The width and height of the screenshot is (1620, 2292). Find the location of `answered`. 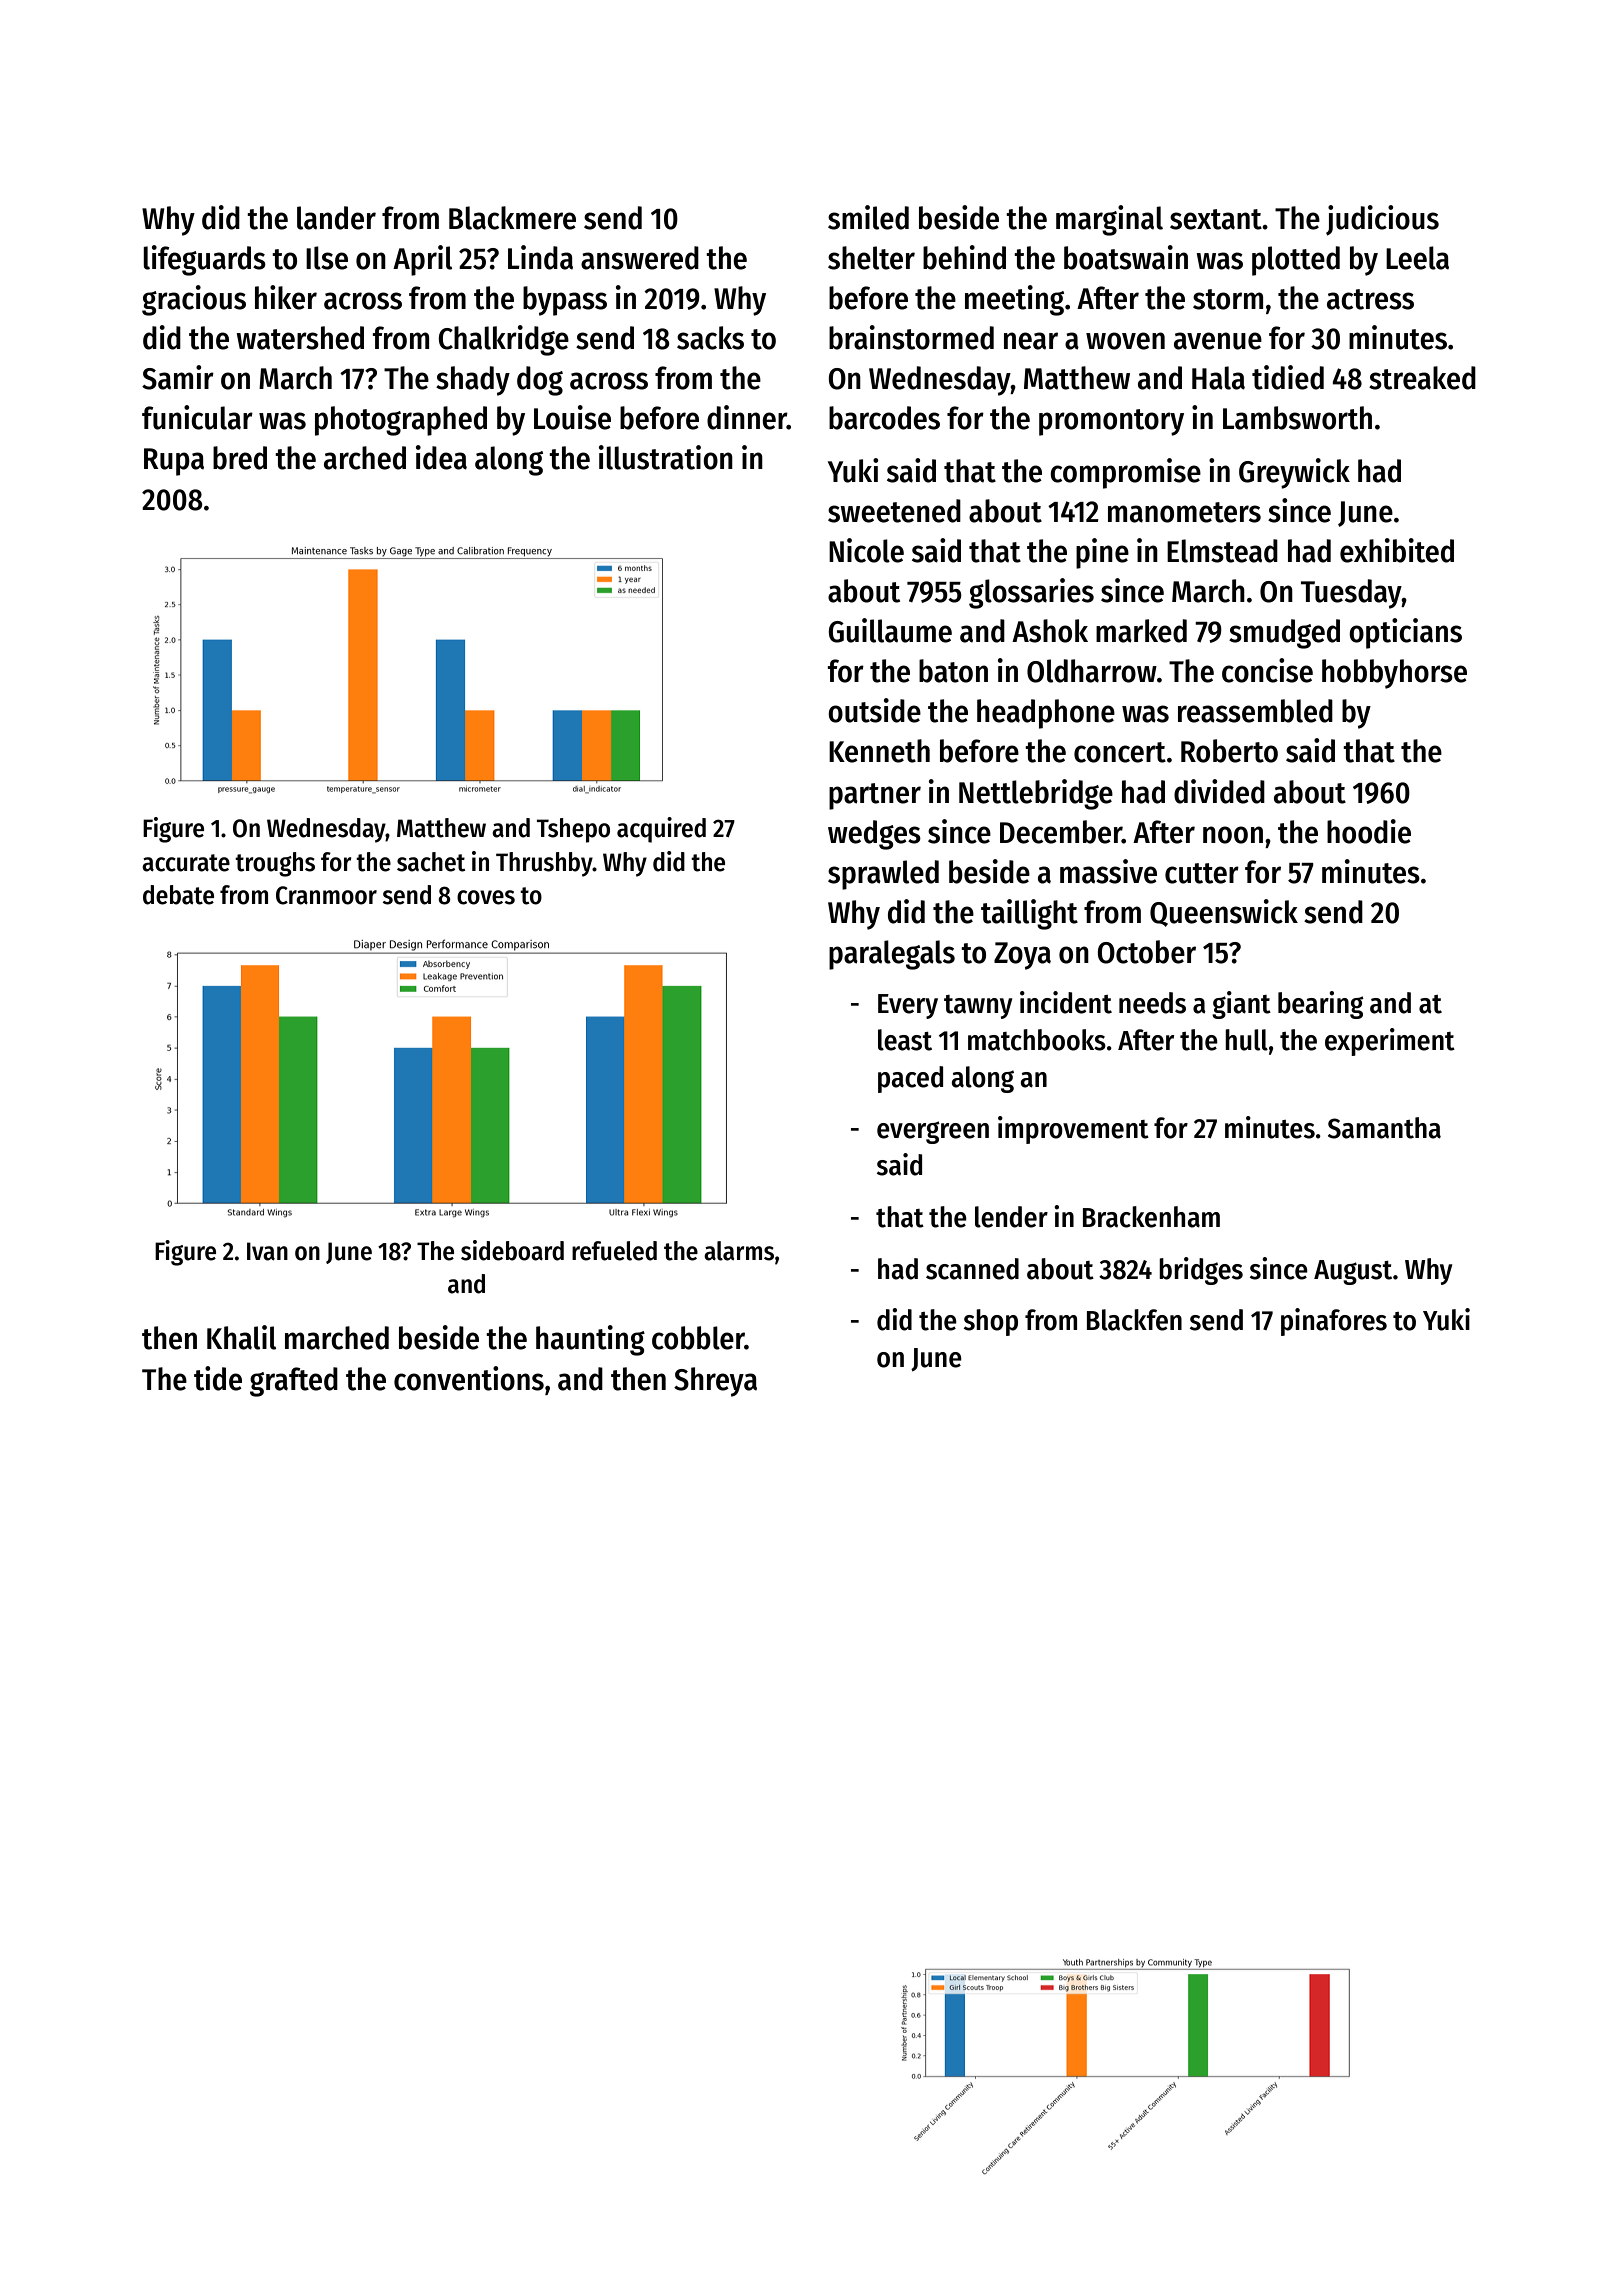

answered is located at coordinates (640, 258).
